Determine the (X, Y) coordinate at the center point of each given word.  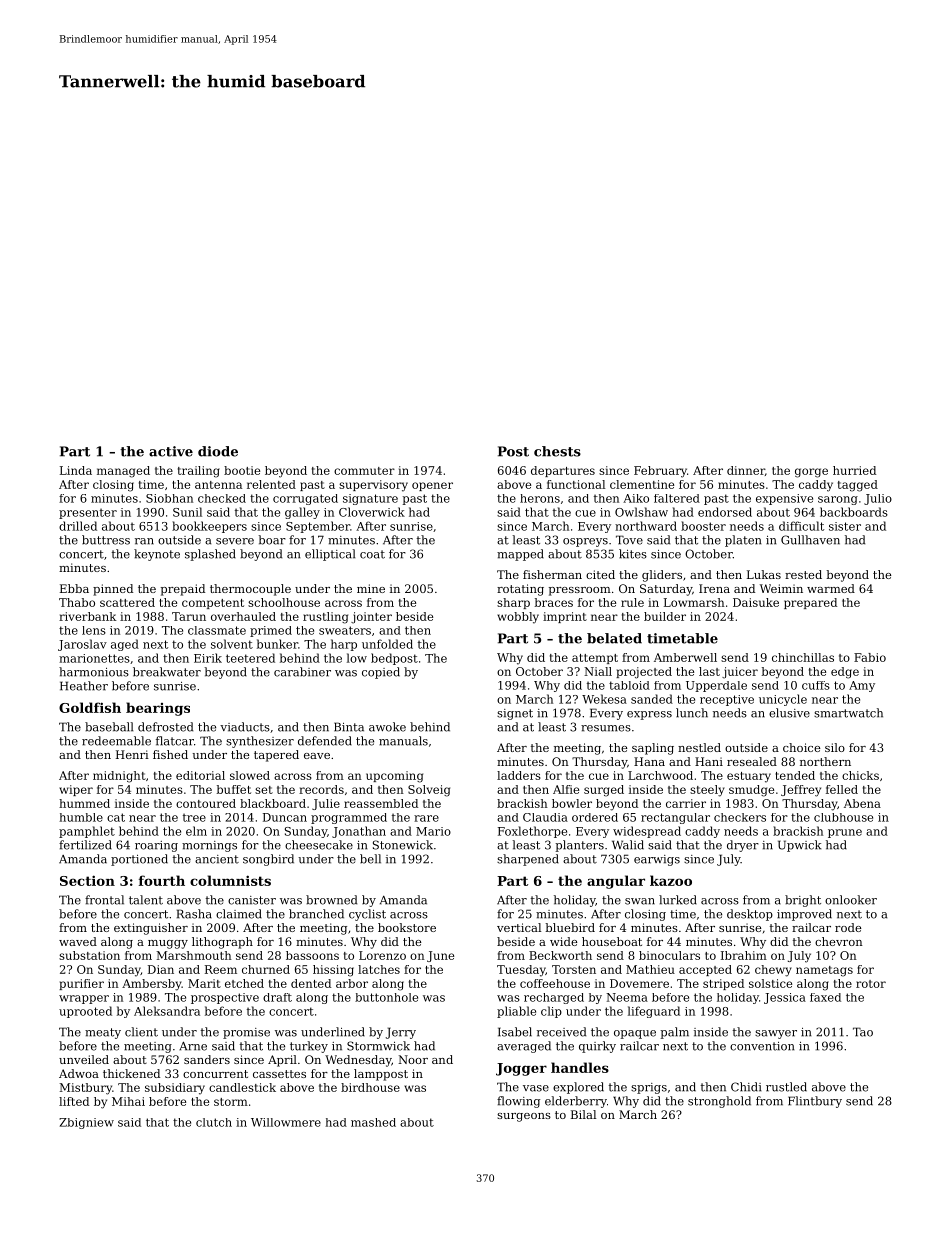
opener (432, 486)
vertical (519, 927)
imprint (565, 617)
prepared (810, 603)
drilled (78, 526)
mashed (373, 1122)
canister (252, 900)
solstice (770, 983)
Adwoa (79, 1073)
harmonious (94, 672)
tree (194, 818)
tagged (858, 486)
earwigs (657, 860)
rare (426, 818)
